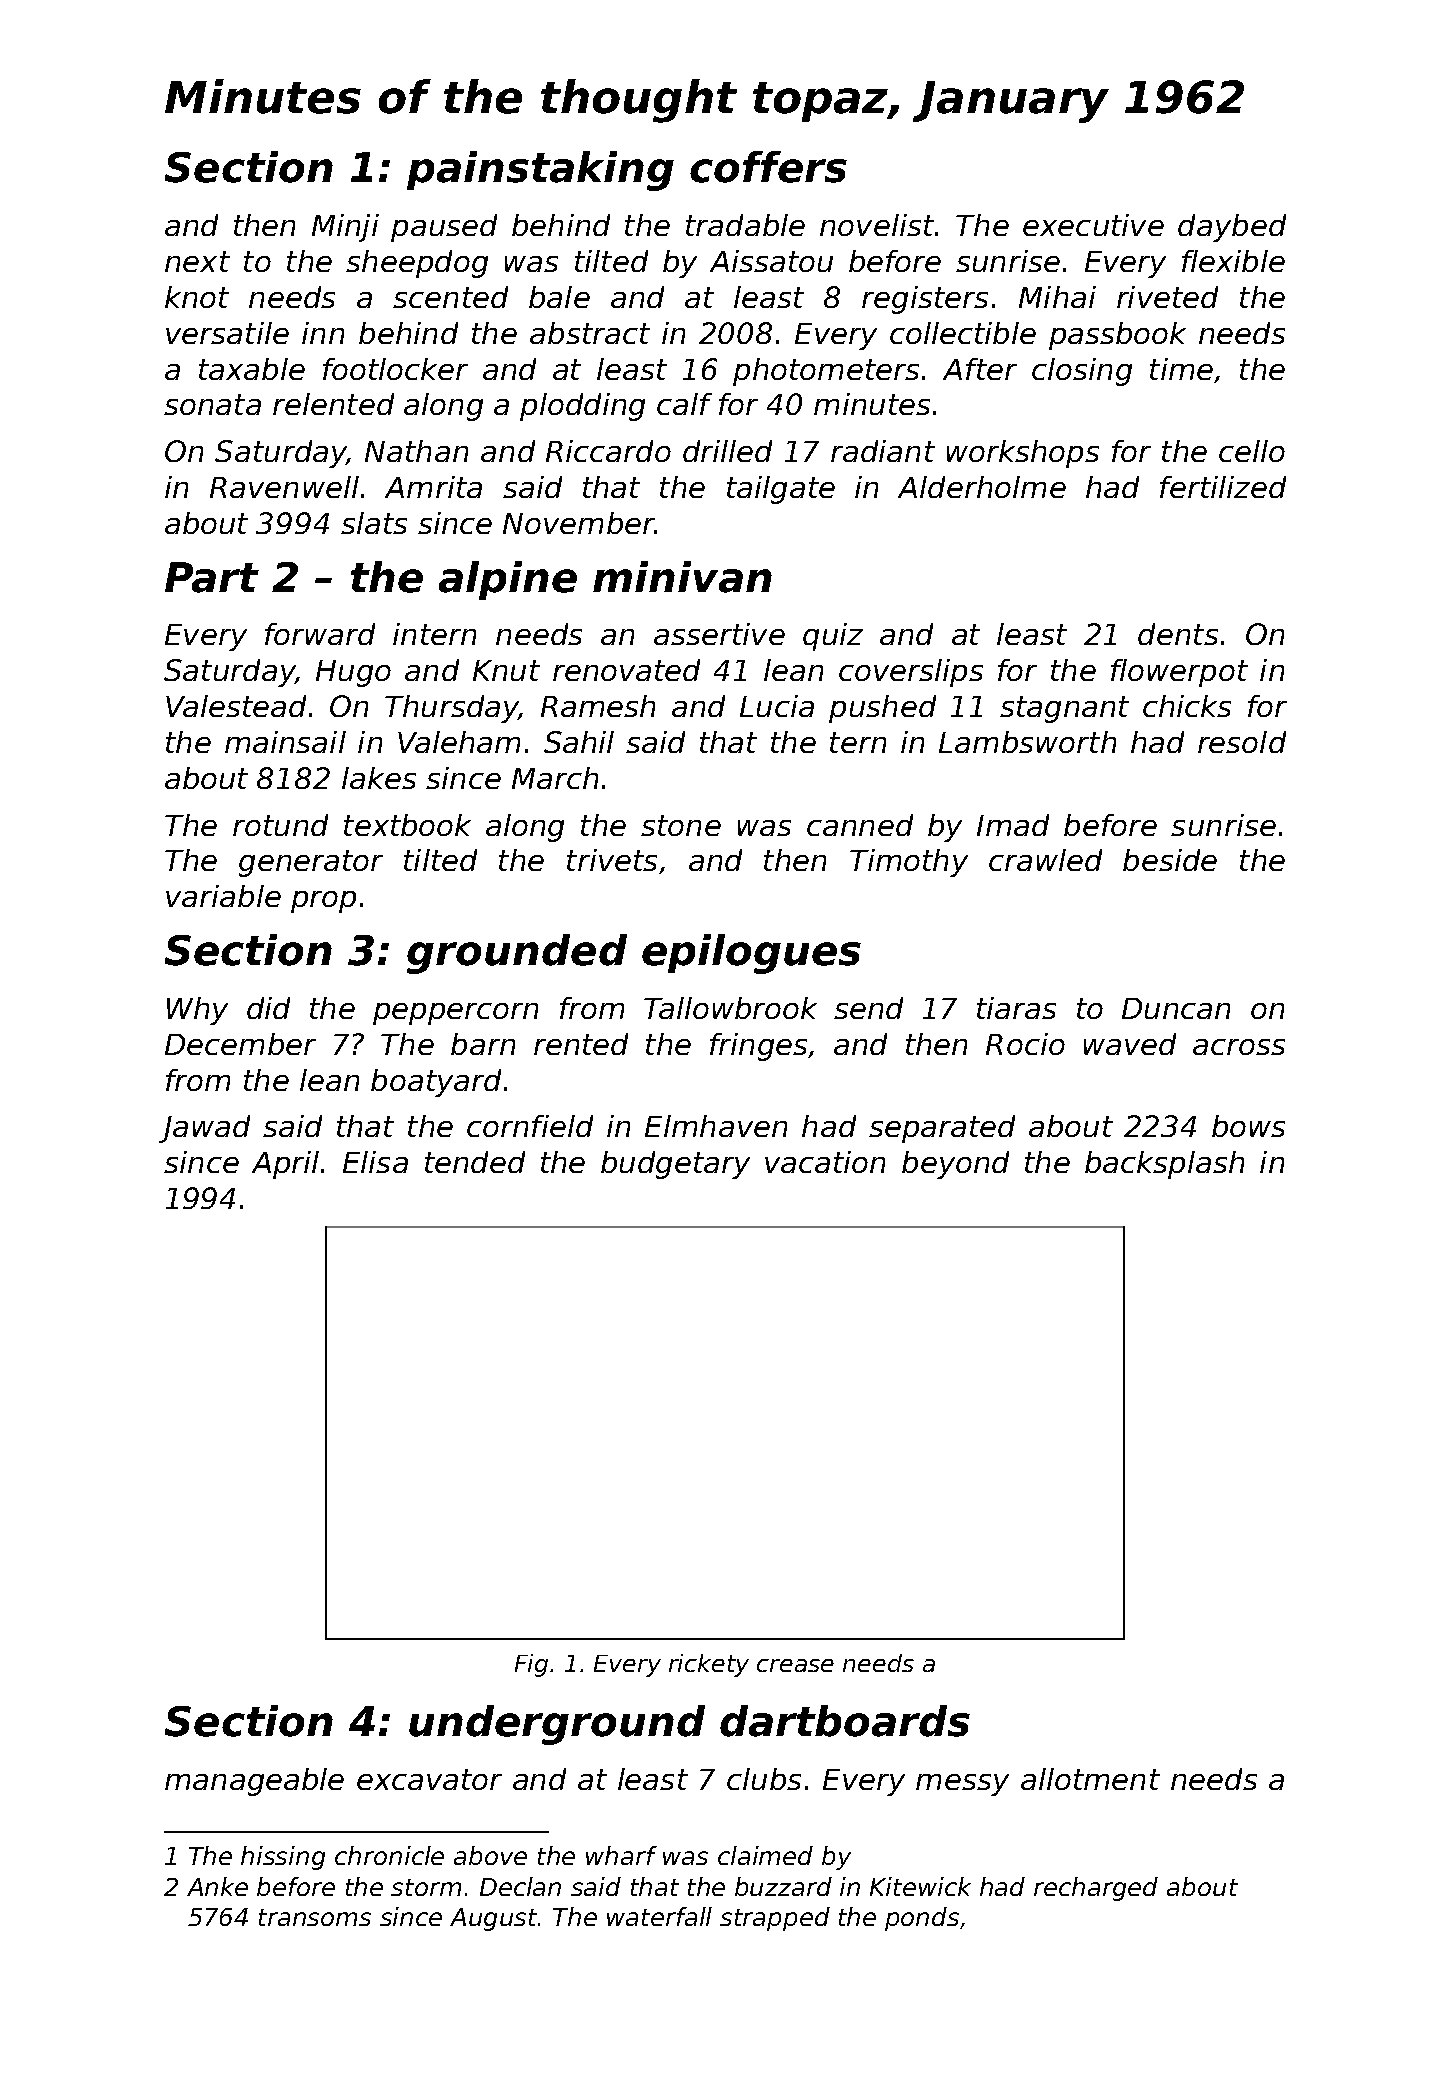  I want to click on cornfield, so click(530, 1126).
